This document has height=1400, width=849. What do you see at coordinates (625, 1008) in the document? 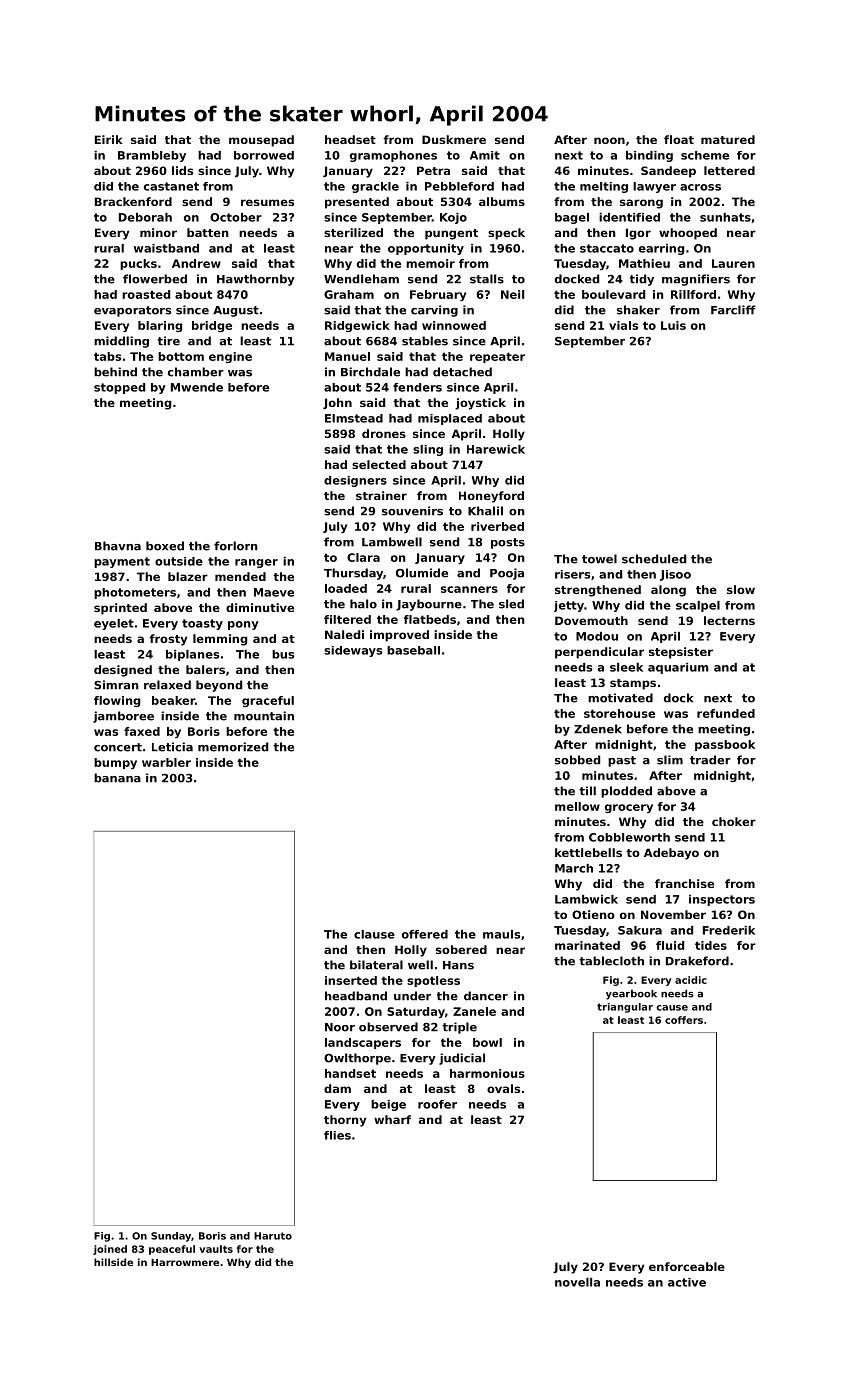
I see `triangular` at bounding box center [625, 1008].
